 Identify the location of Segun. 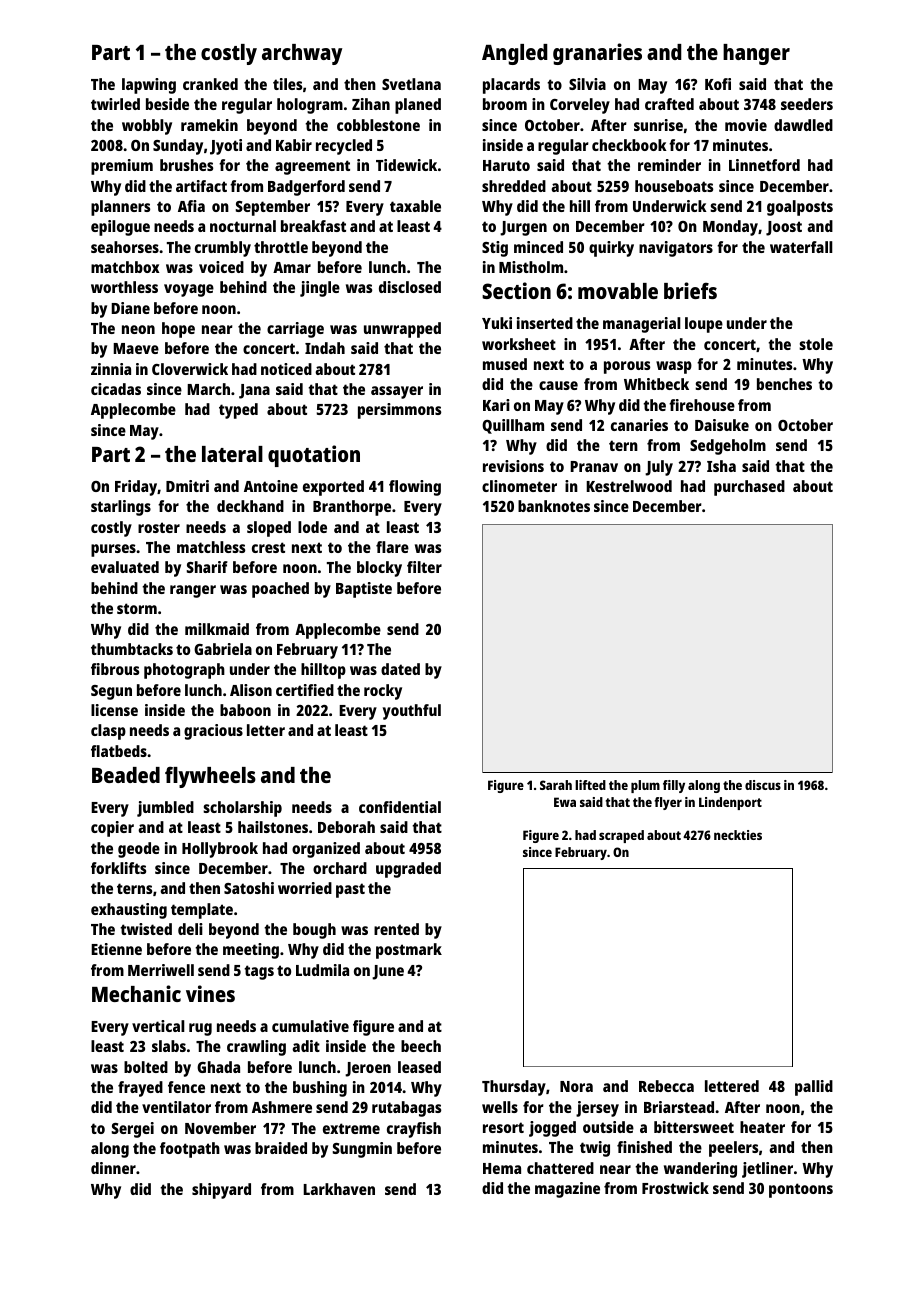
(111, 692).
